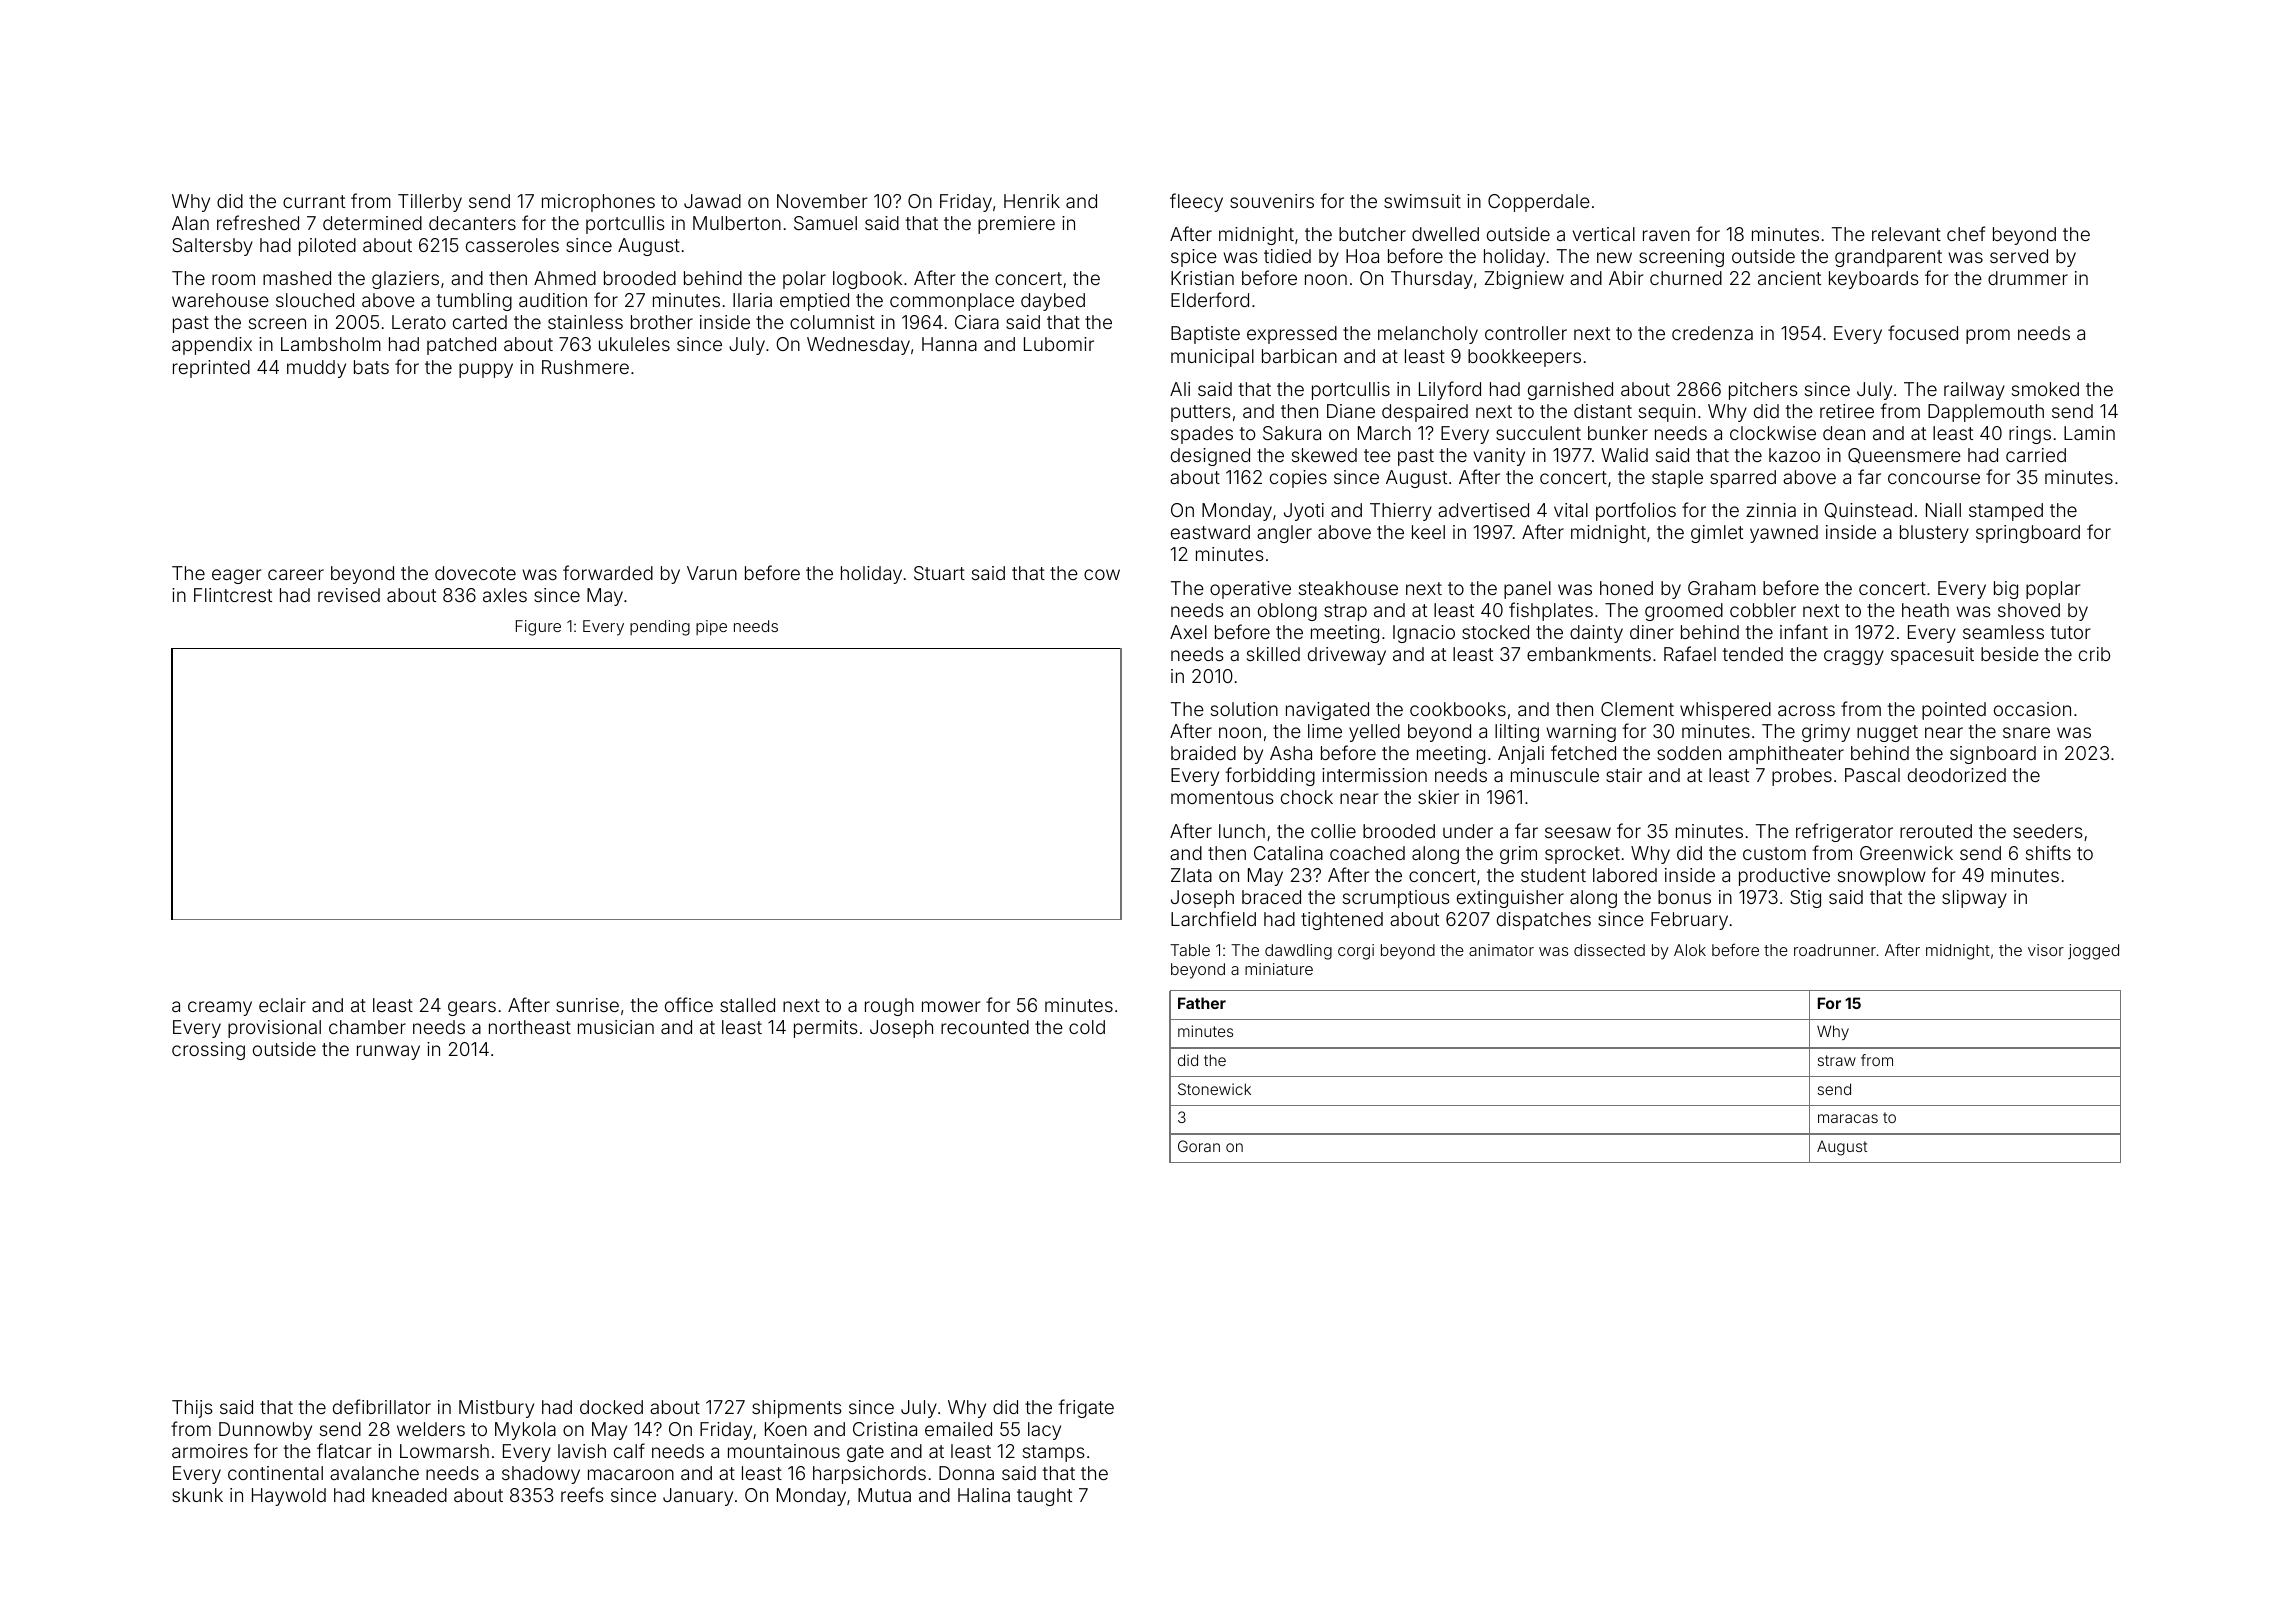  I want to click on pipe, so click(711, 628).
